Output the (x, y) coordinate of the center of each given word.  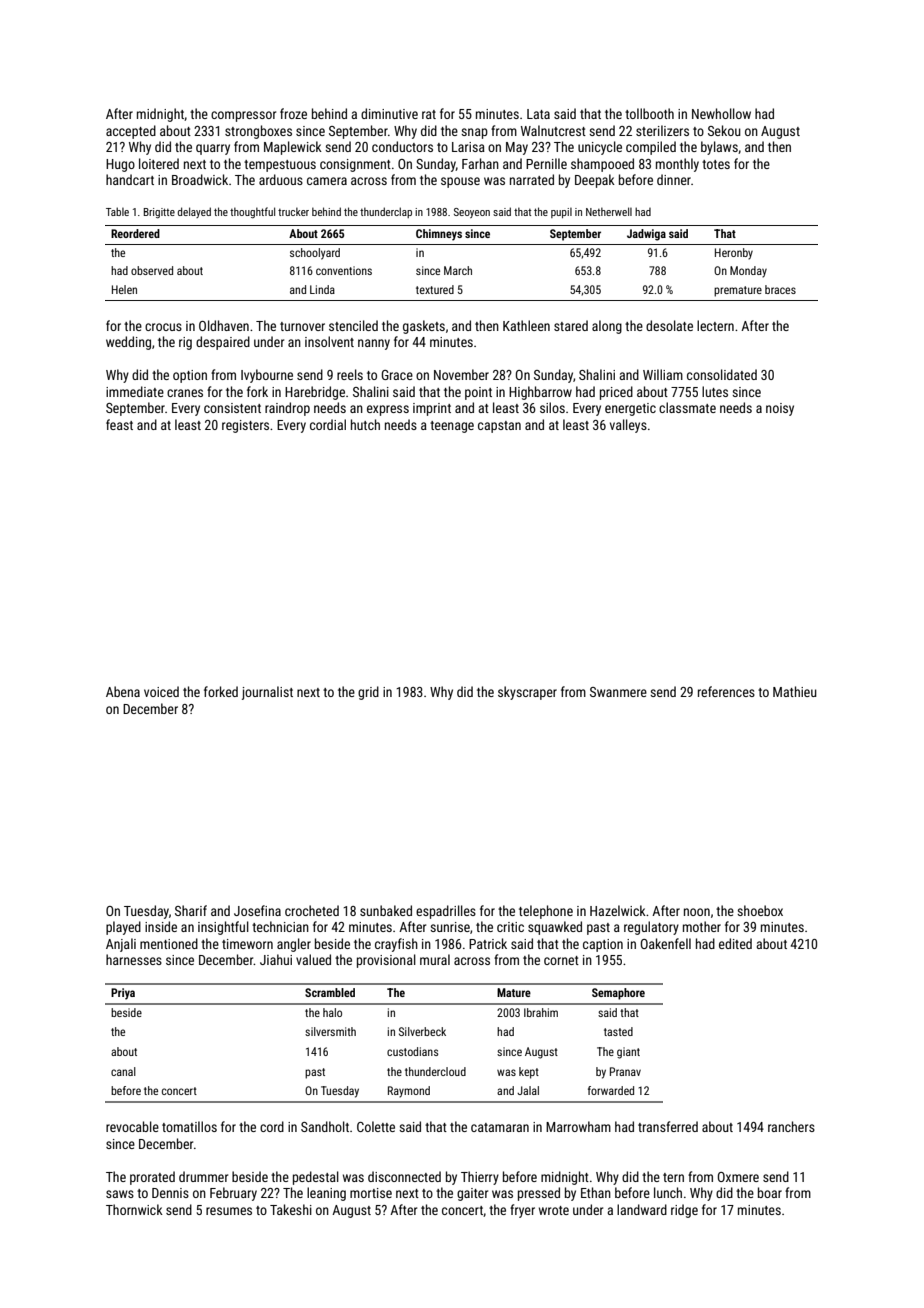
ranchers (791, 1126)
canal (123, 1071)
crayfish (396, 945)
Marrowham (578, 1126)
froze (293, 113)
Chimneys (439, 235)
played (123, 928)
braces (780, 289)
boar (770, 1192)
